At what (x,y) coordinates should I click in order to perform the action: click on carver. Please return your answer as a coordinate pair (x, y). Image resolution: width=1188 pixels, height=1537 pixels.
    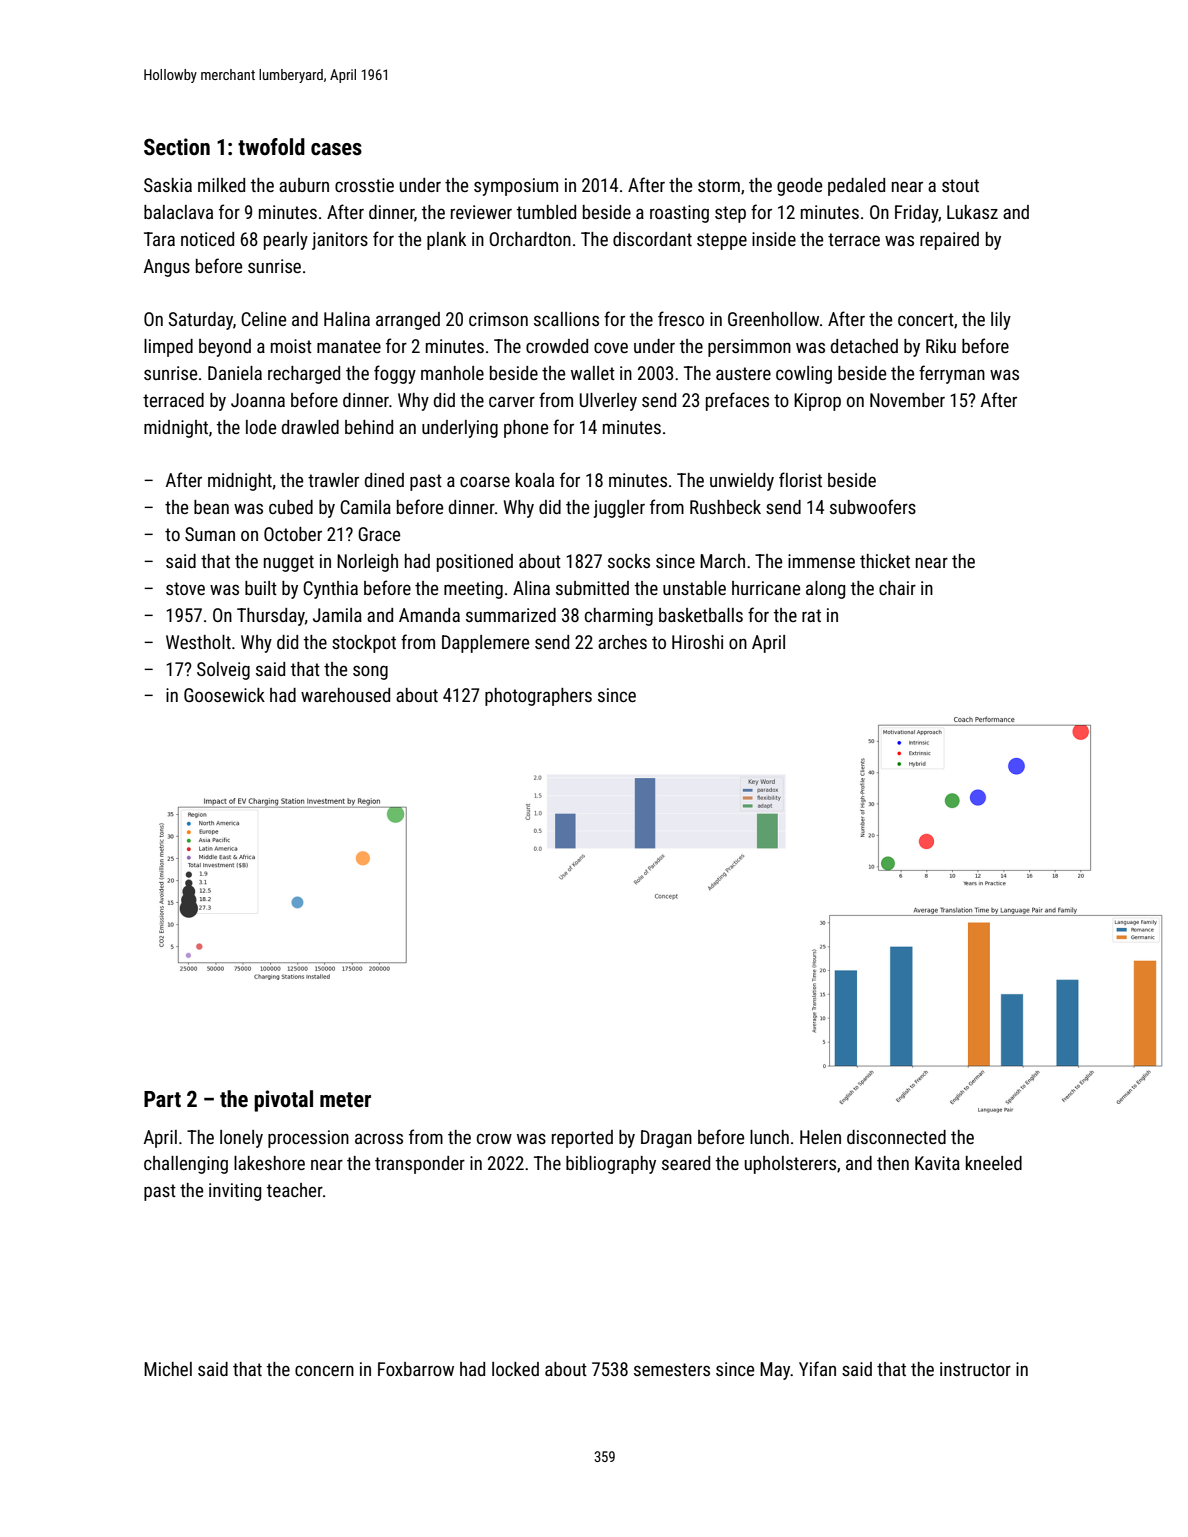
    Looking at the image, I should click on (512, 401).
